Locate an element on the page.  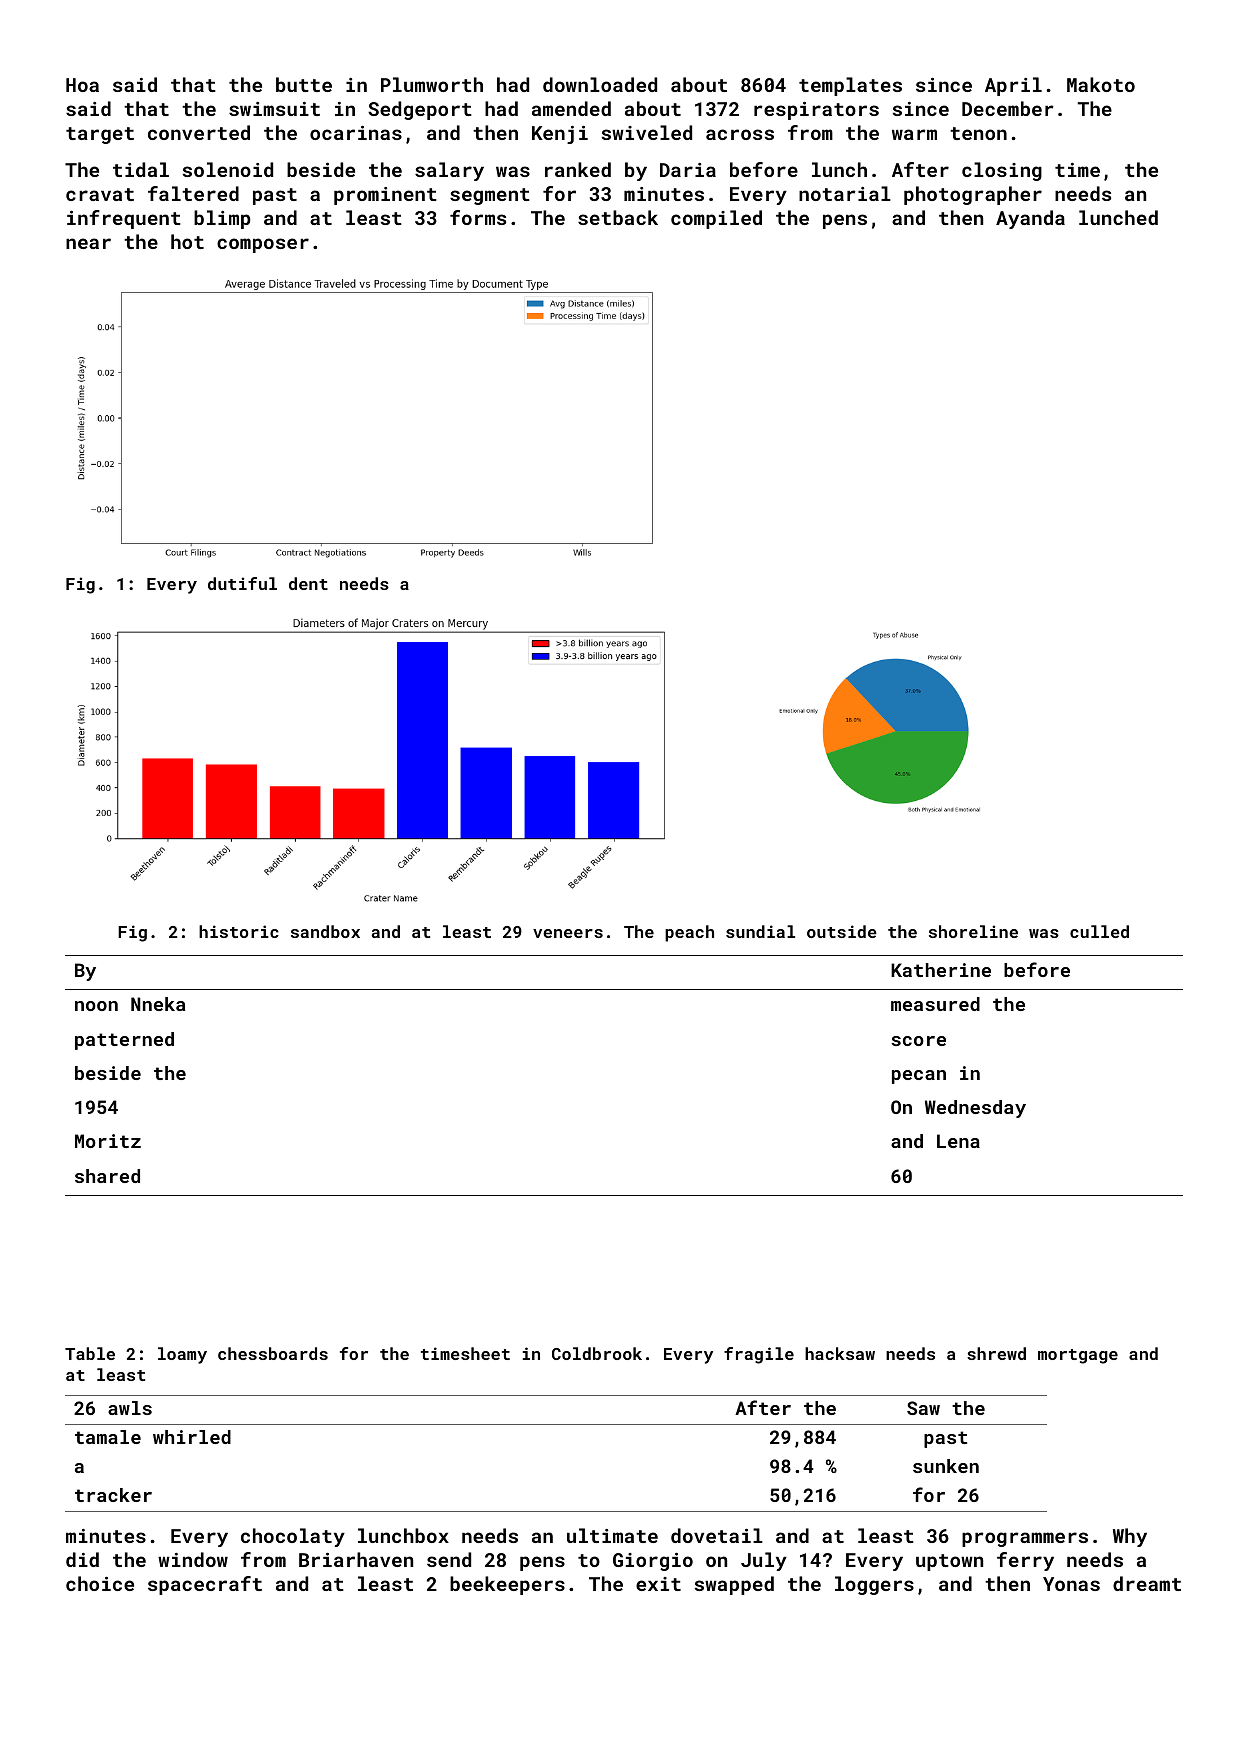
near is located at coordinates (88, 243).
